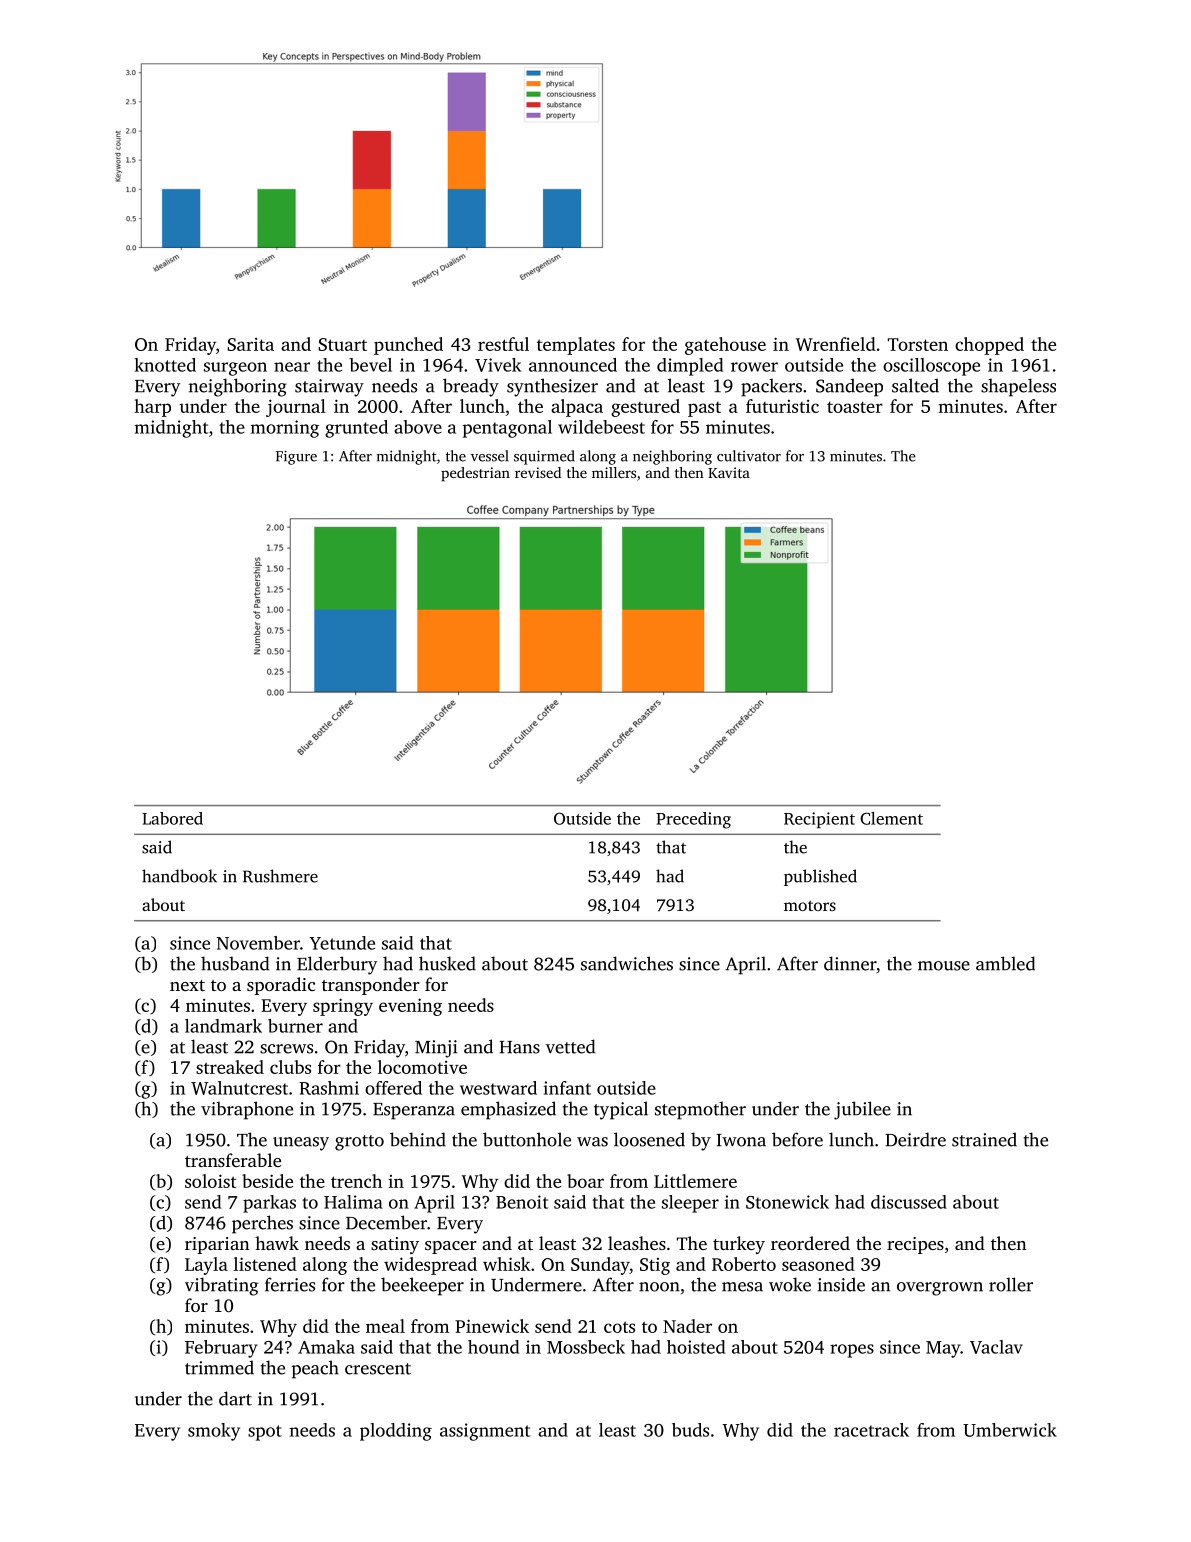 The height and width of the screenshot is (1542, 1191). I want to click on Preceding, so click(693, 820).
